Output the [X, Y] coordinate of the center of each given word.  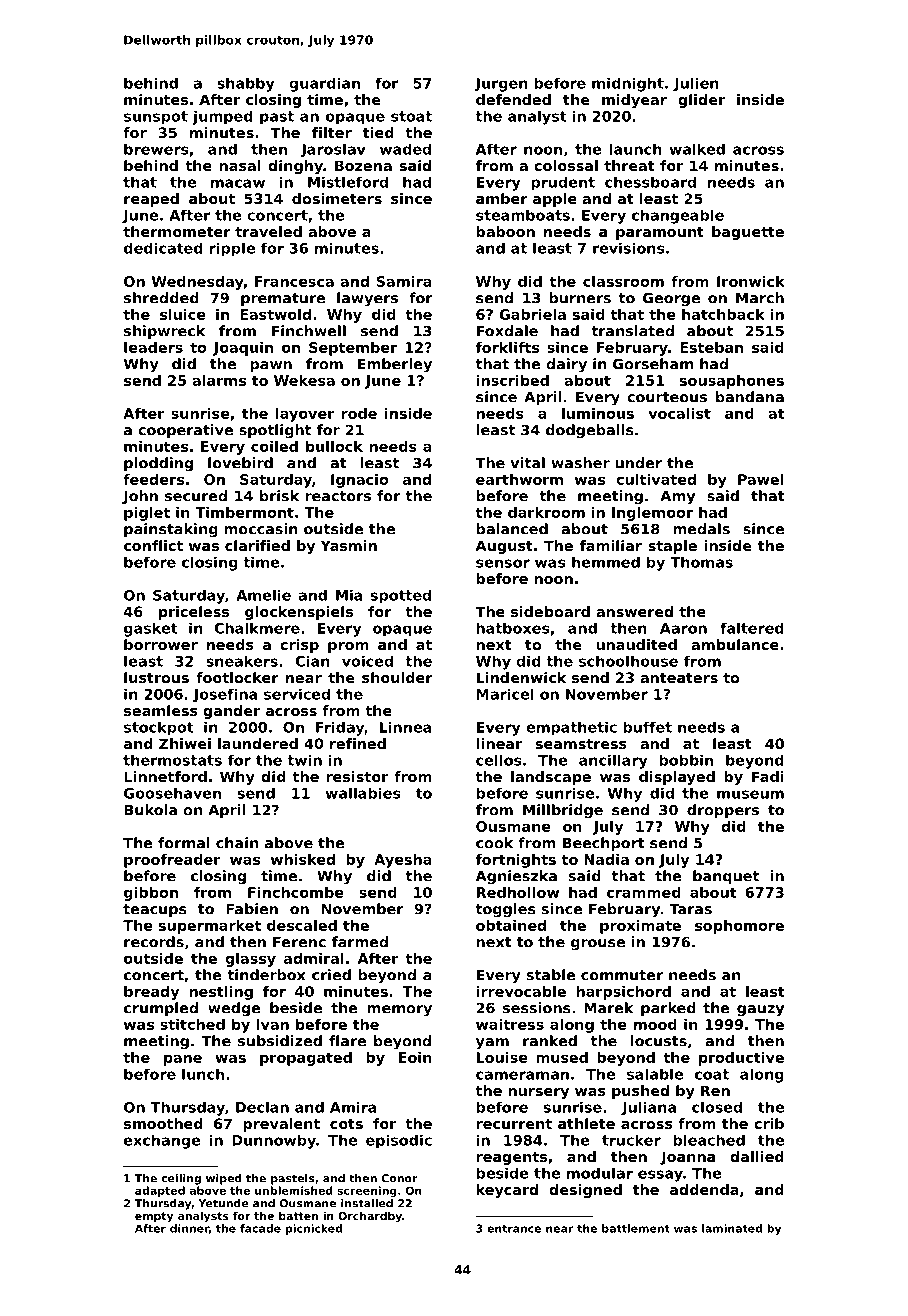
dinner [189, 1229]
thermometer [177, 231]
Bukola [150, 810]
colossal [566, 165]
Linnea [406, 727]
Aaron [683, 628]
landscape [551, 778]
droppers [723, 811]
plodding [158, 464]
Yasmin [349, 545]
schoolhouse [628, 661]
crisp [299, 646]
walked [697, 149]
